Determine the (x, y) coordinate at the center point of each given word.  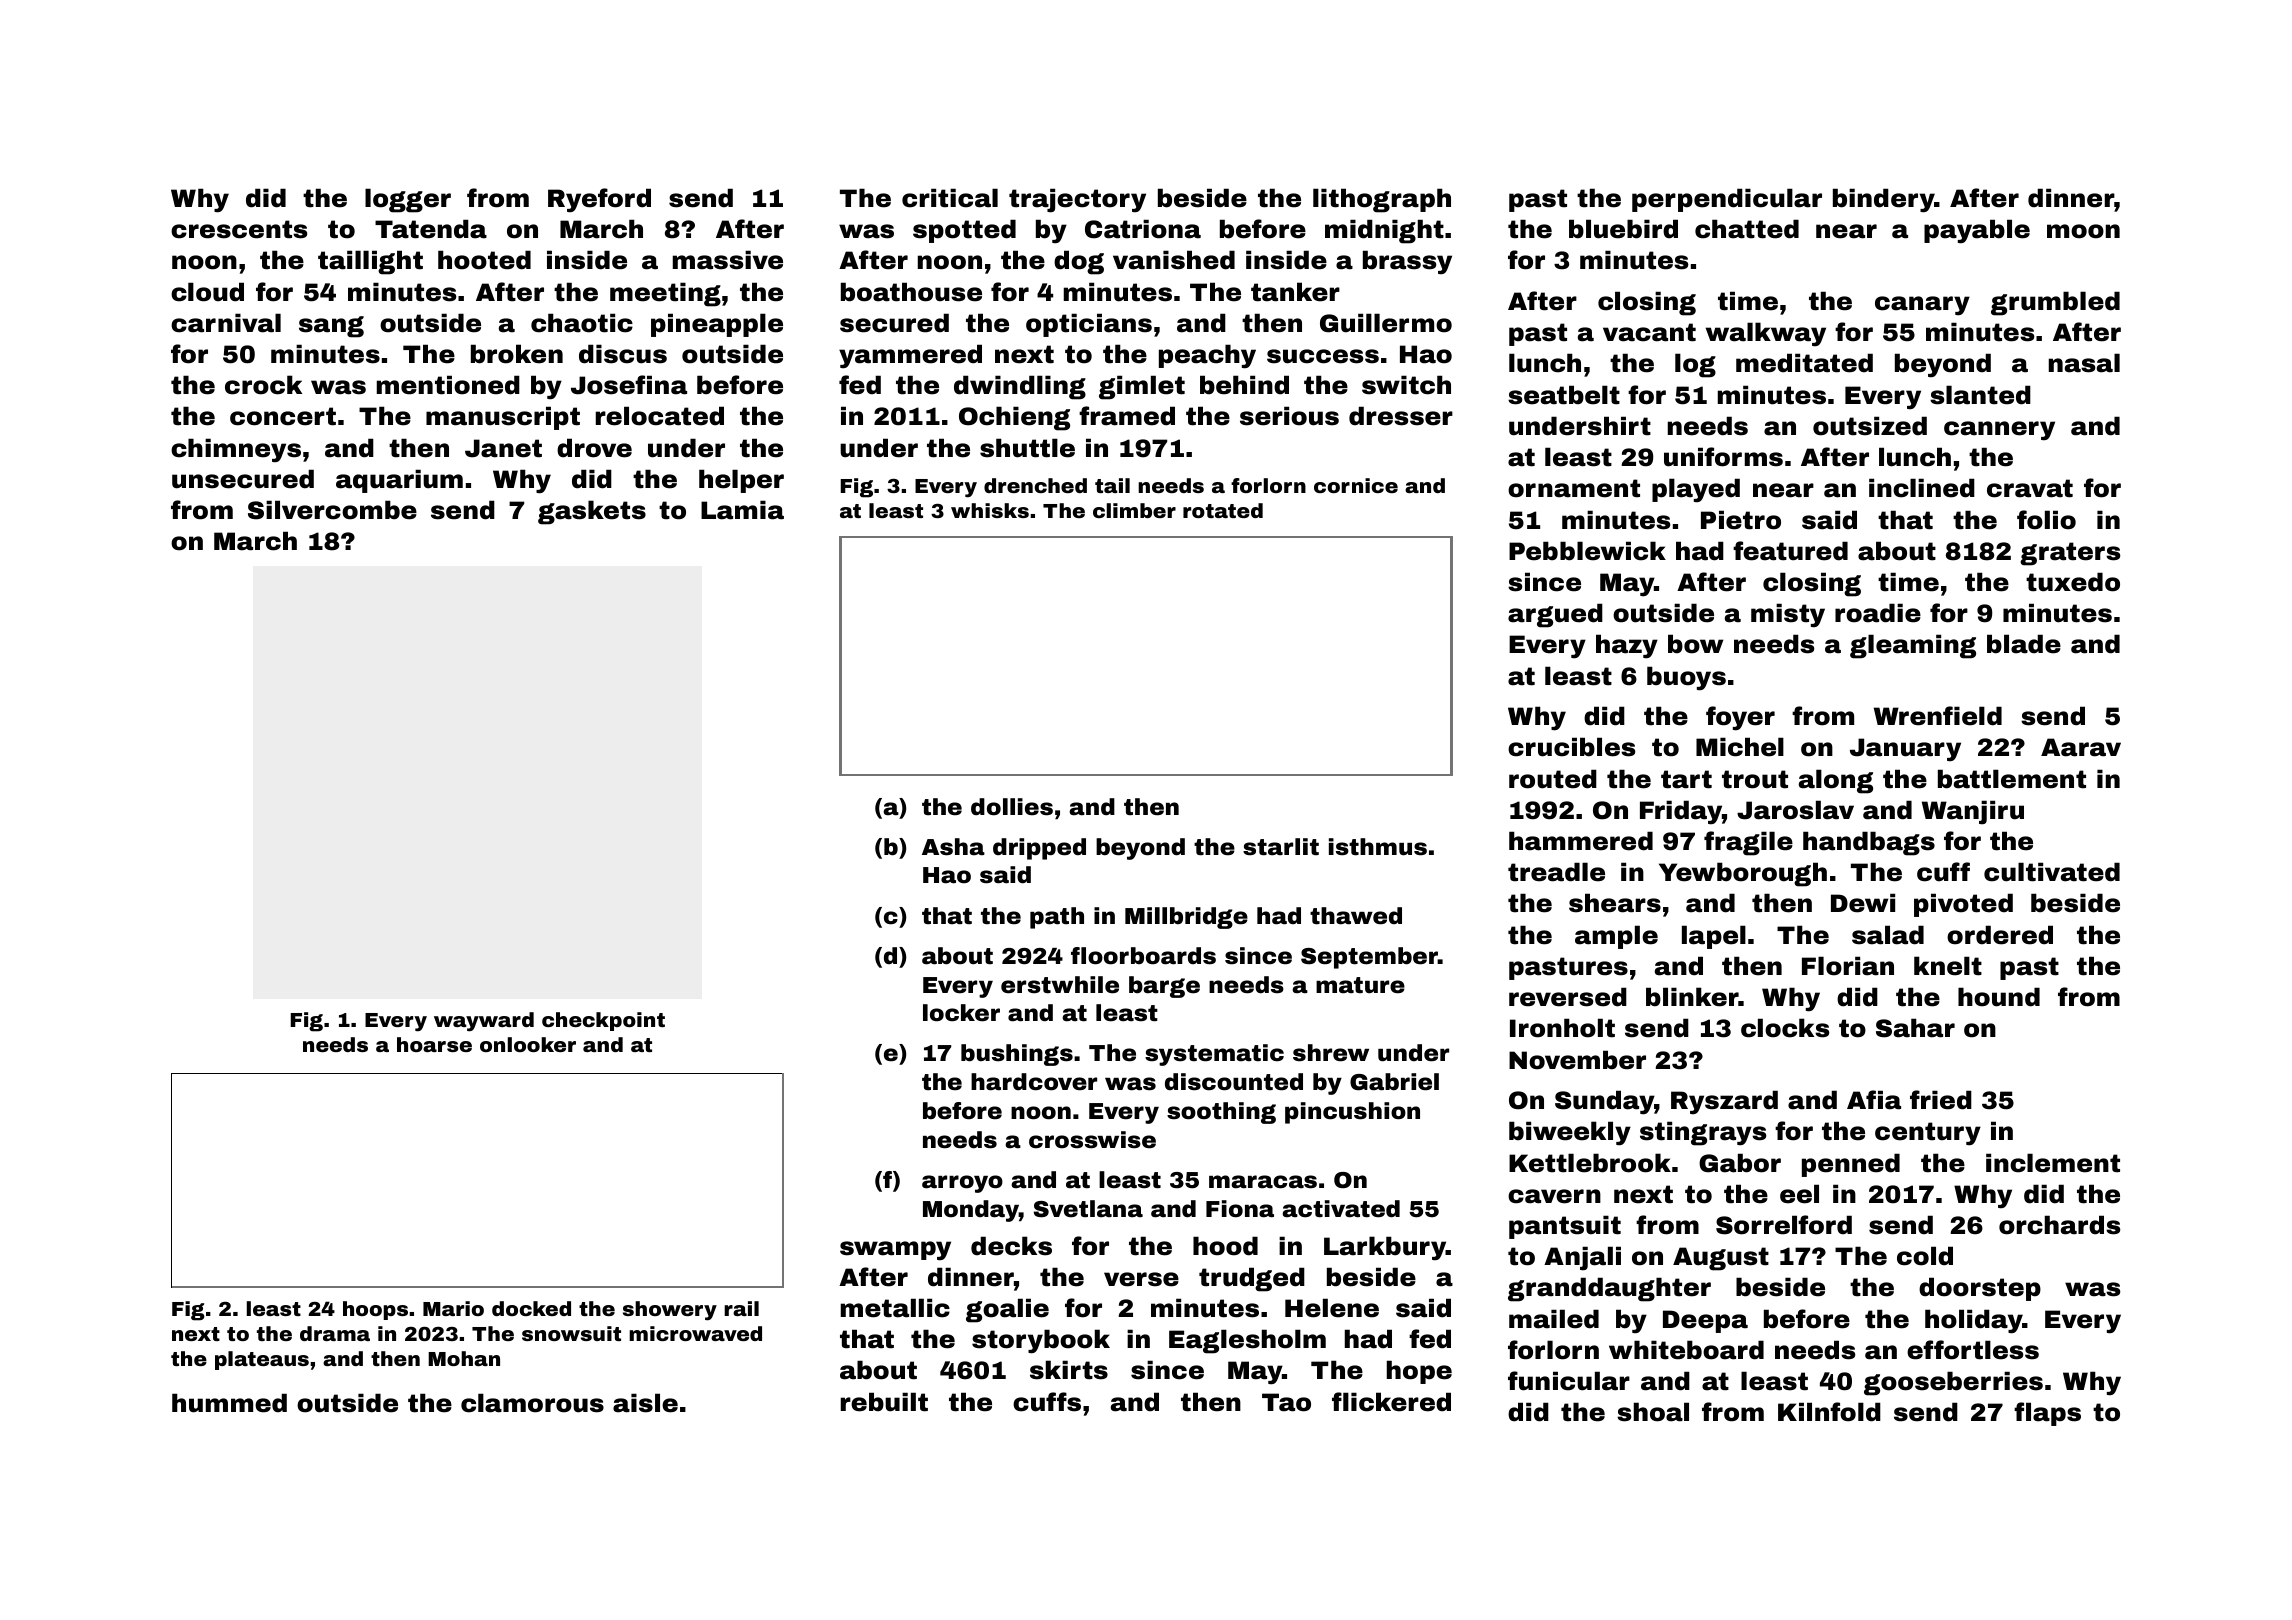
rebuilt (884, 1402)
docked (531, 1308)
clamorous (532, 1403)
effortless (1973, 1350)
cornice (1356, 485)
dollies (1012, 807)
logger (408, 200)
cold (1925, 1256)
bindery (1884, 200)
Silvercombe (332, 510)
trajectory (1077, 200)
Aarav (2081, 747)
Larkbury (1385, 1248)
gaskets (592, 512)
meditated (1804, 363)
